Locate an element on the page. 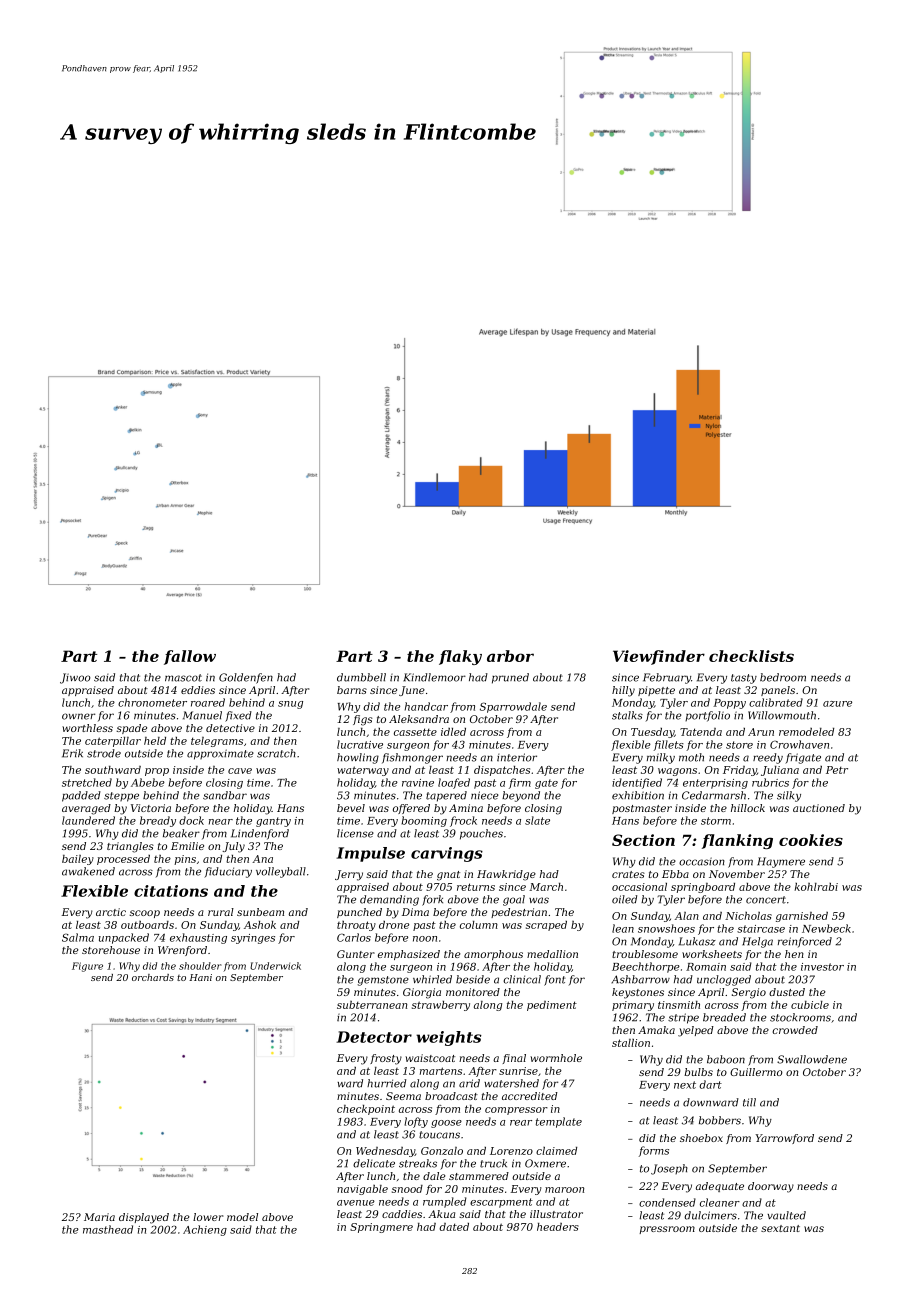 This page has height=1308, width=924. hurried is located at coordinates (386, 1083).
